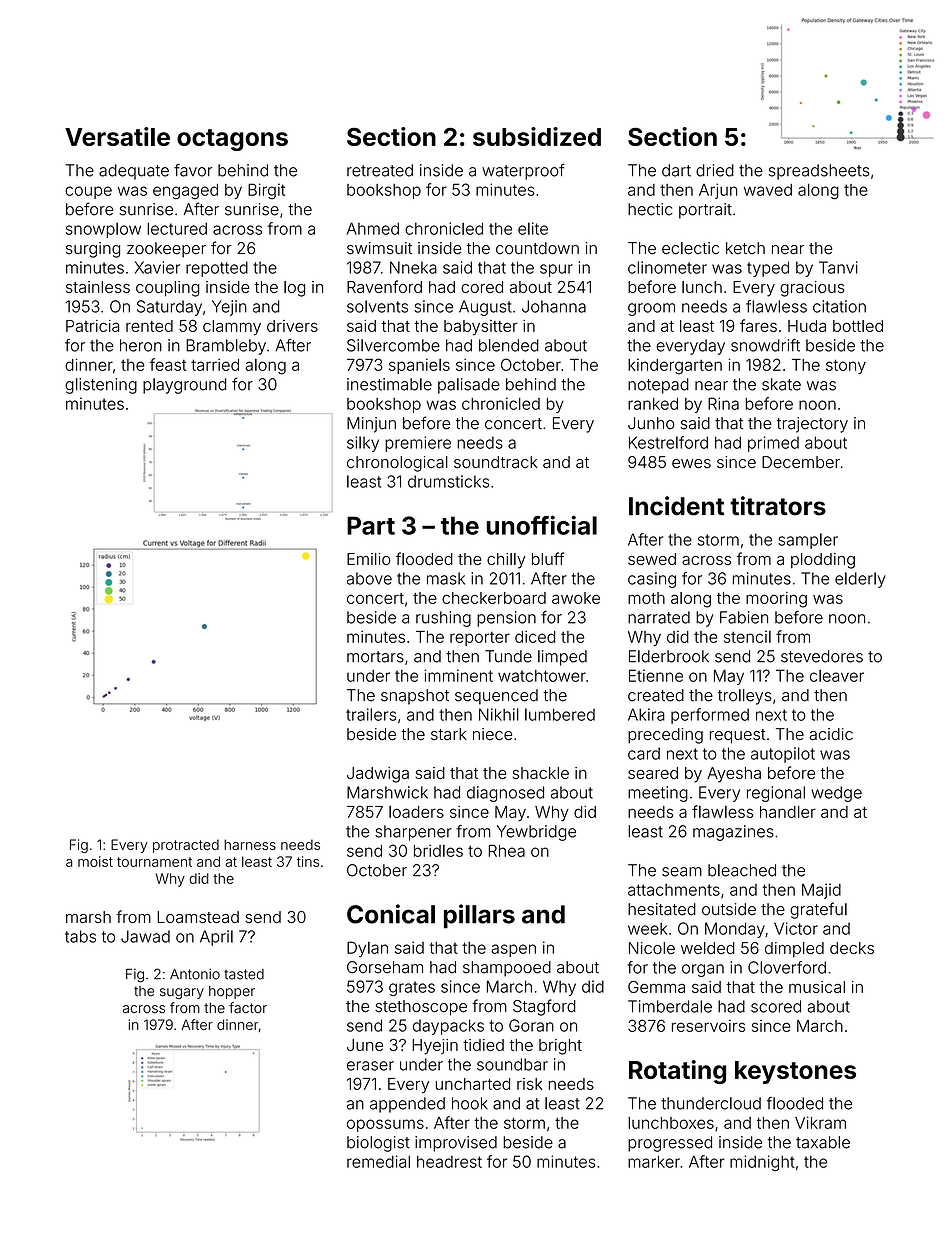 This page has height=1233, width=952. I want to click on stethoscope, so click(421, 1008).
